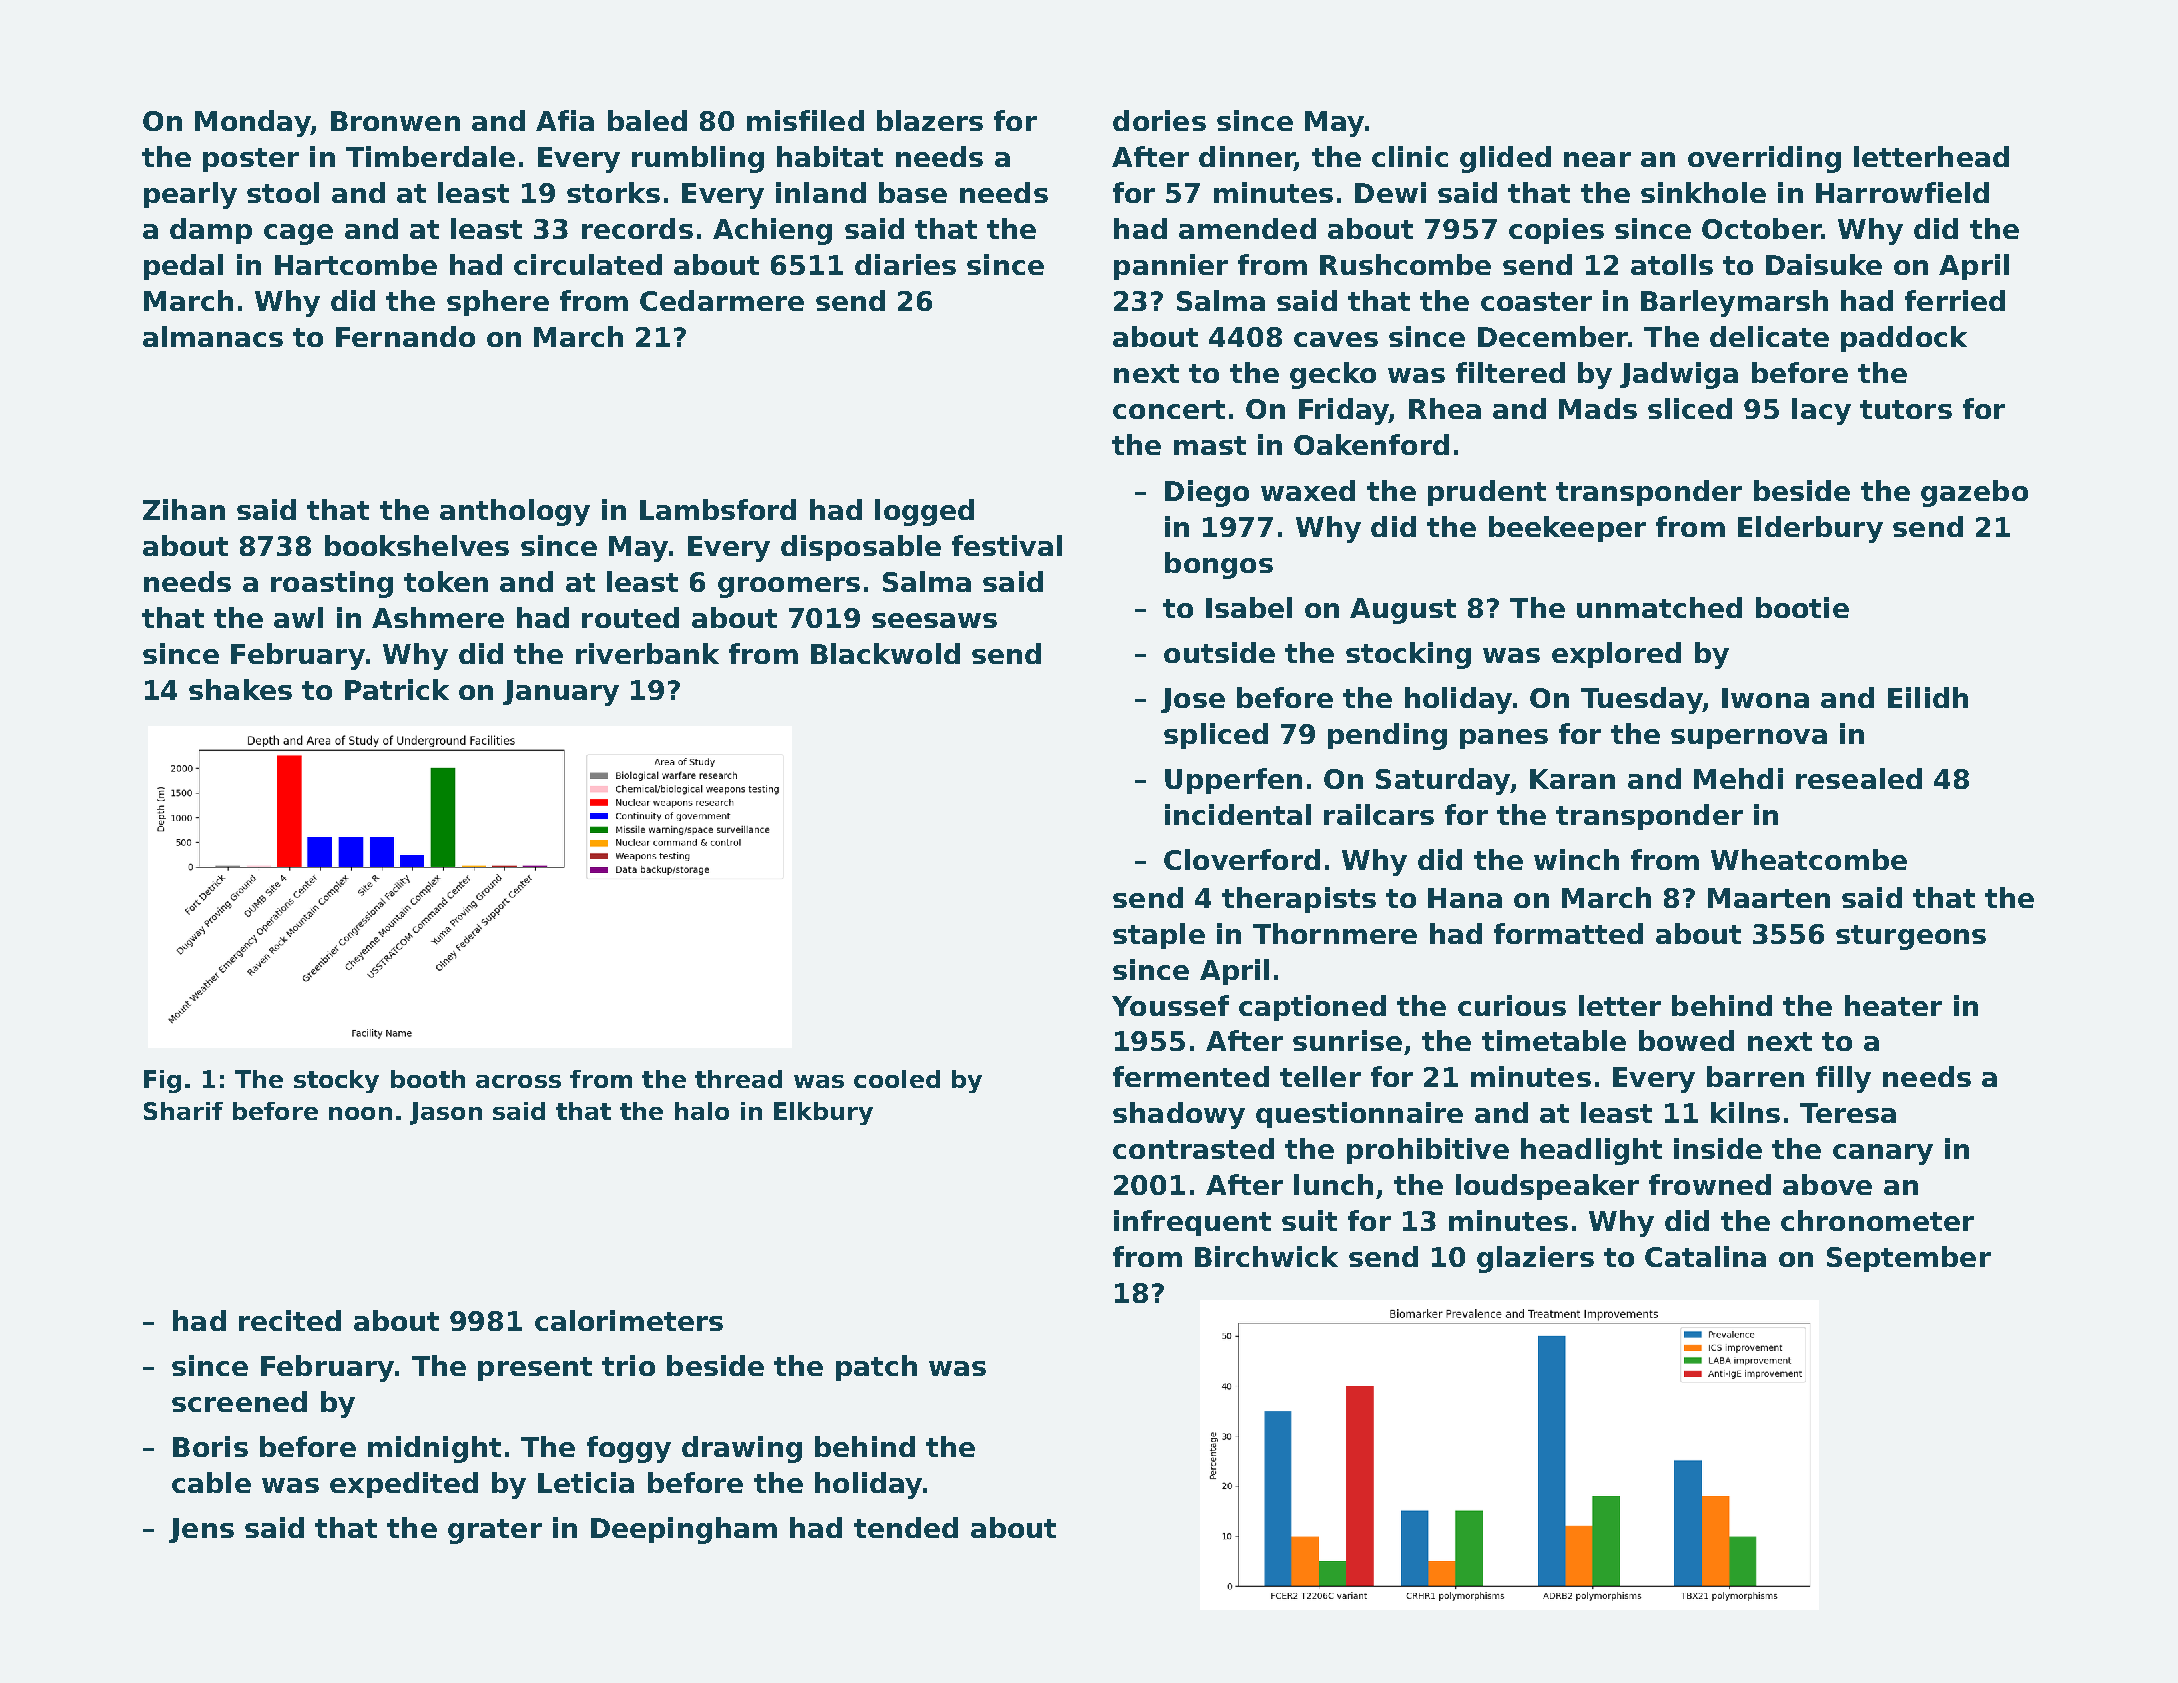 This screenshot has width=2178, height=1683. Describe the element at coordinates (428, 1079) in the screenshot. I see `booth` at that location.
